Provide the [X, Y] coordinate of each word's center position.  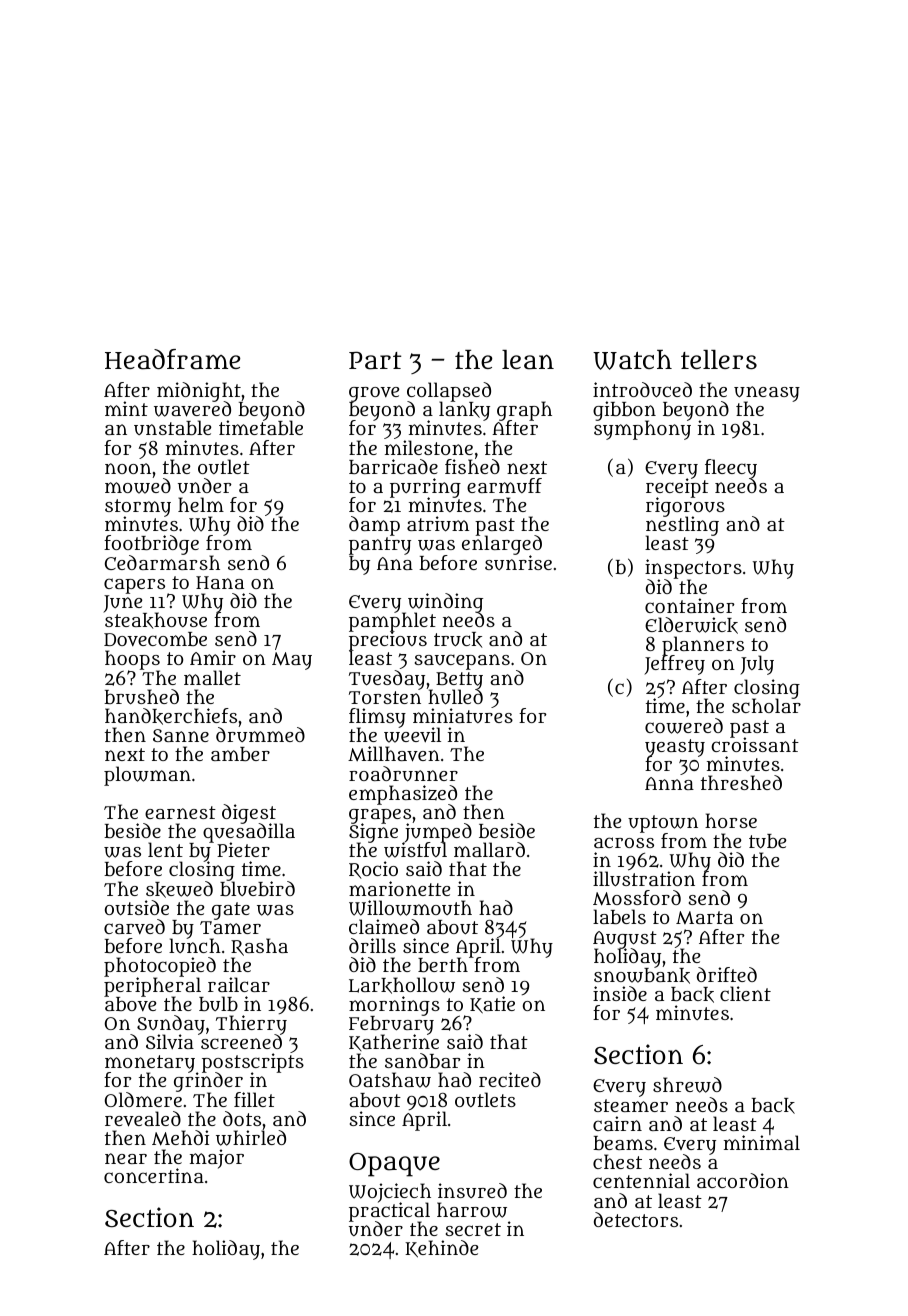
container [690, 605]
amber [240, 754]
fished [472, 466]
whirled [251, 1138]
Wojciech [390, 1193]
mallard [489, 849]
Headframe [173, 359]
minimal [762, 1143]
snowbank [642, 976]
